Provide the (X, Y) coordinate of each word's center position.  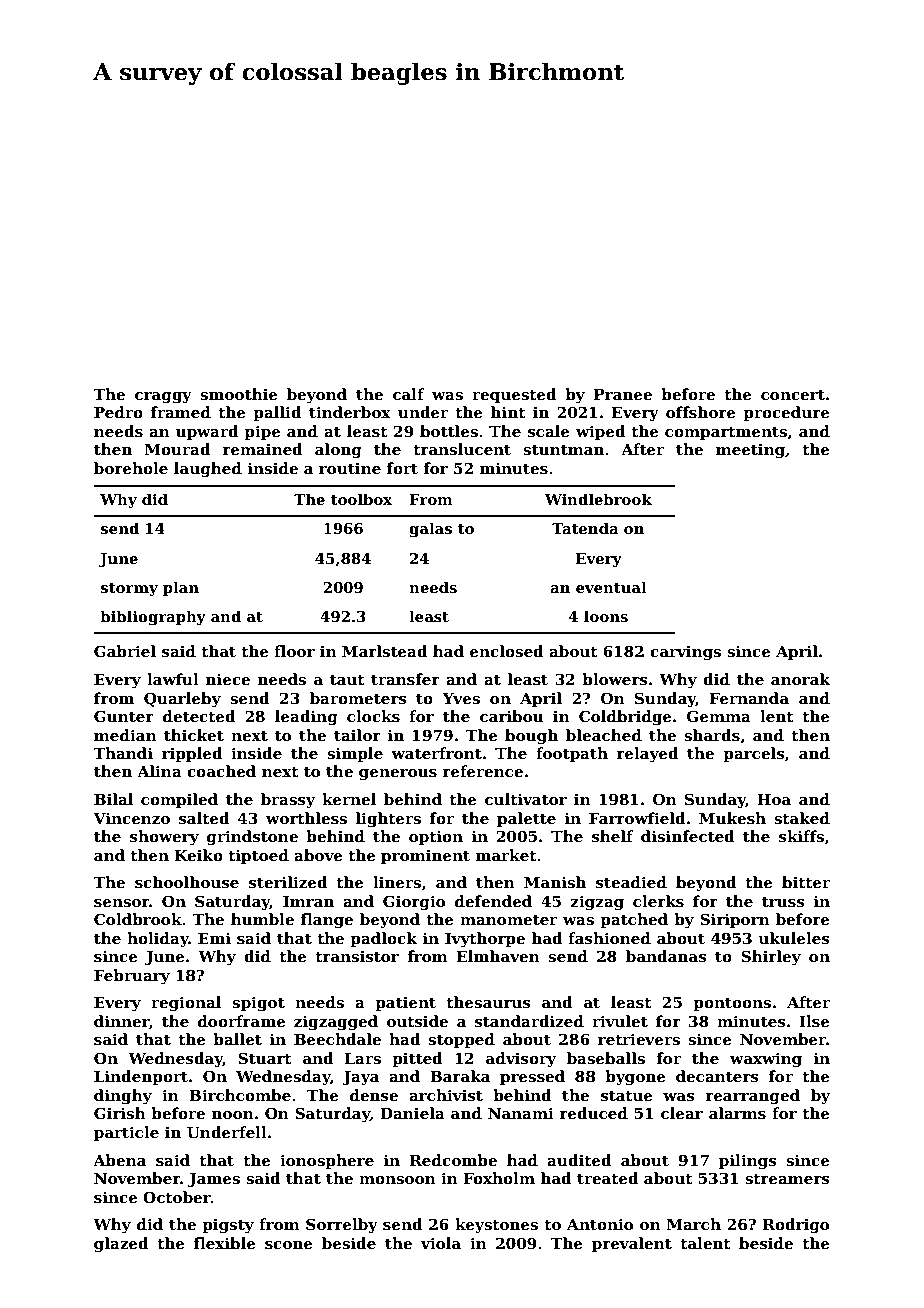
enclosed (507, 651)
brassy (288, 801)
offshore (701, 412)
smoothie (239, 394)
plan (181, 588)
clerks (658, 901)
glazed (121, 1245)
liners (397, 882)
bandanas (666, 956)
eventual (611, 587)
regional (186, 1004)
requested (514, 395)
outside (417, 1021)
